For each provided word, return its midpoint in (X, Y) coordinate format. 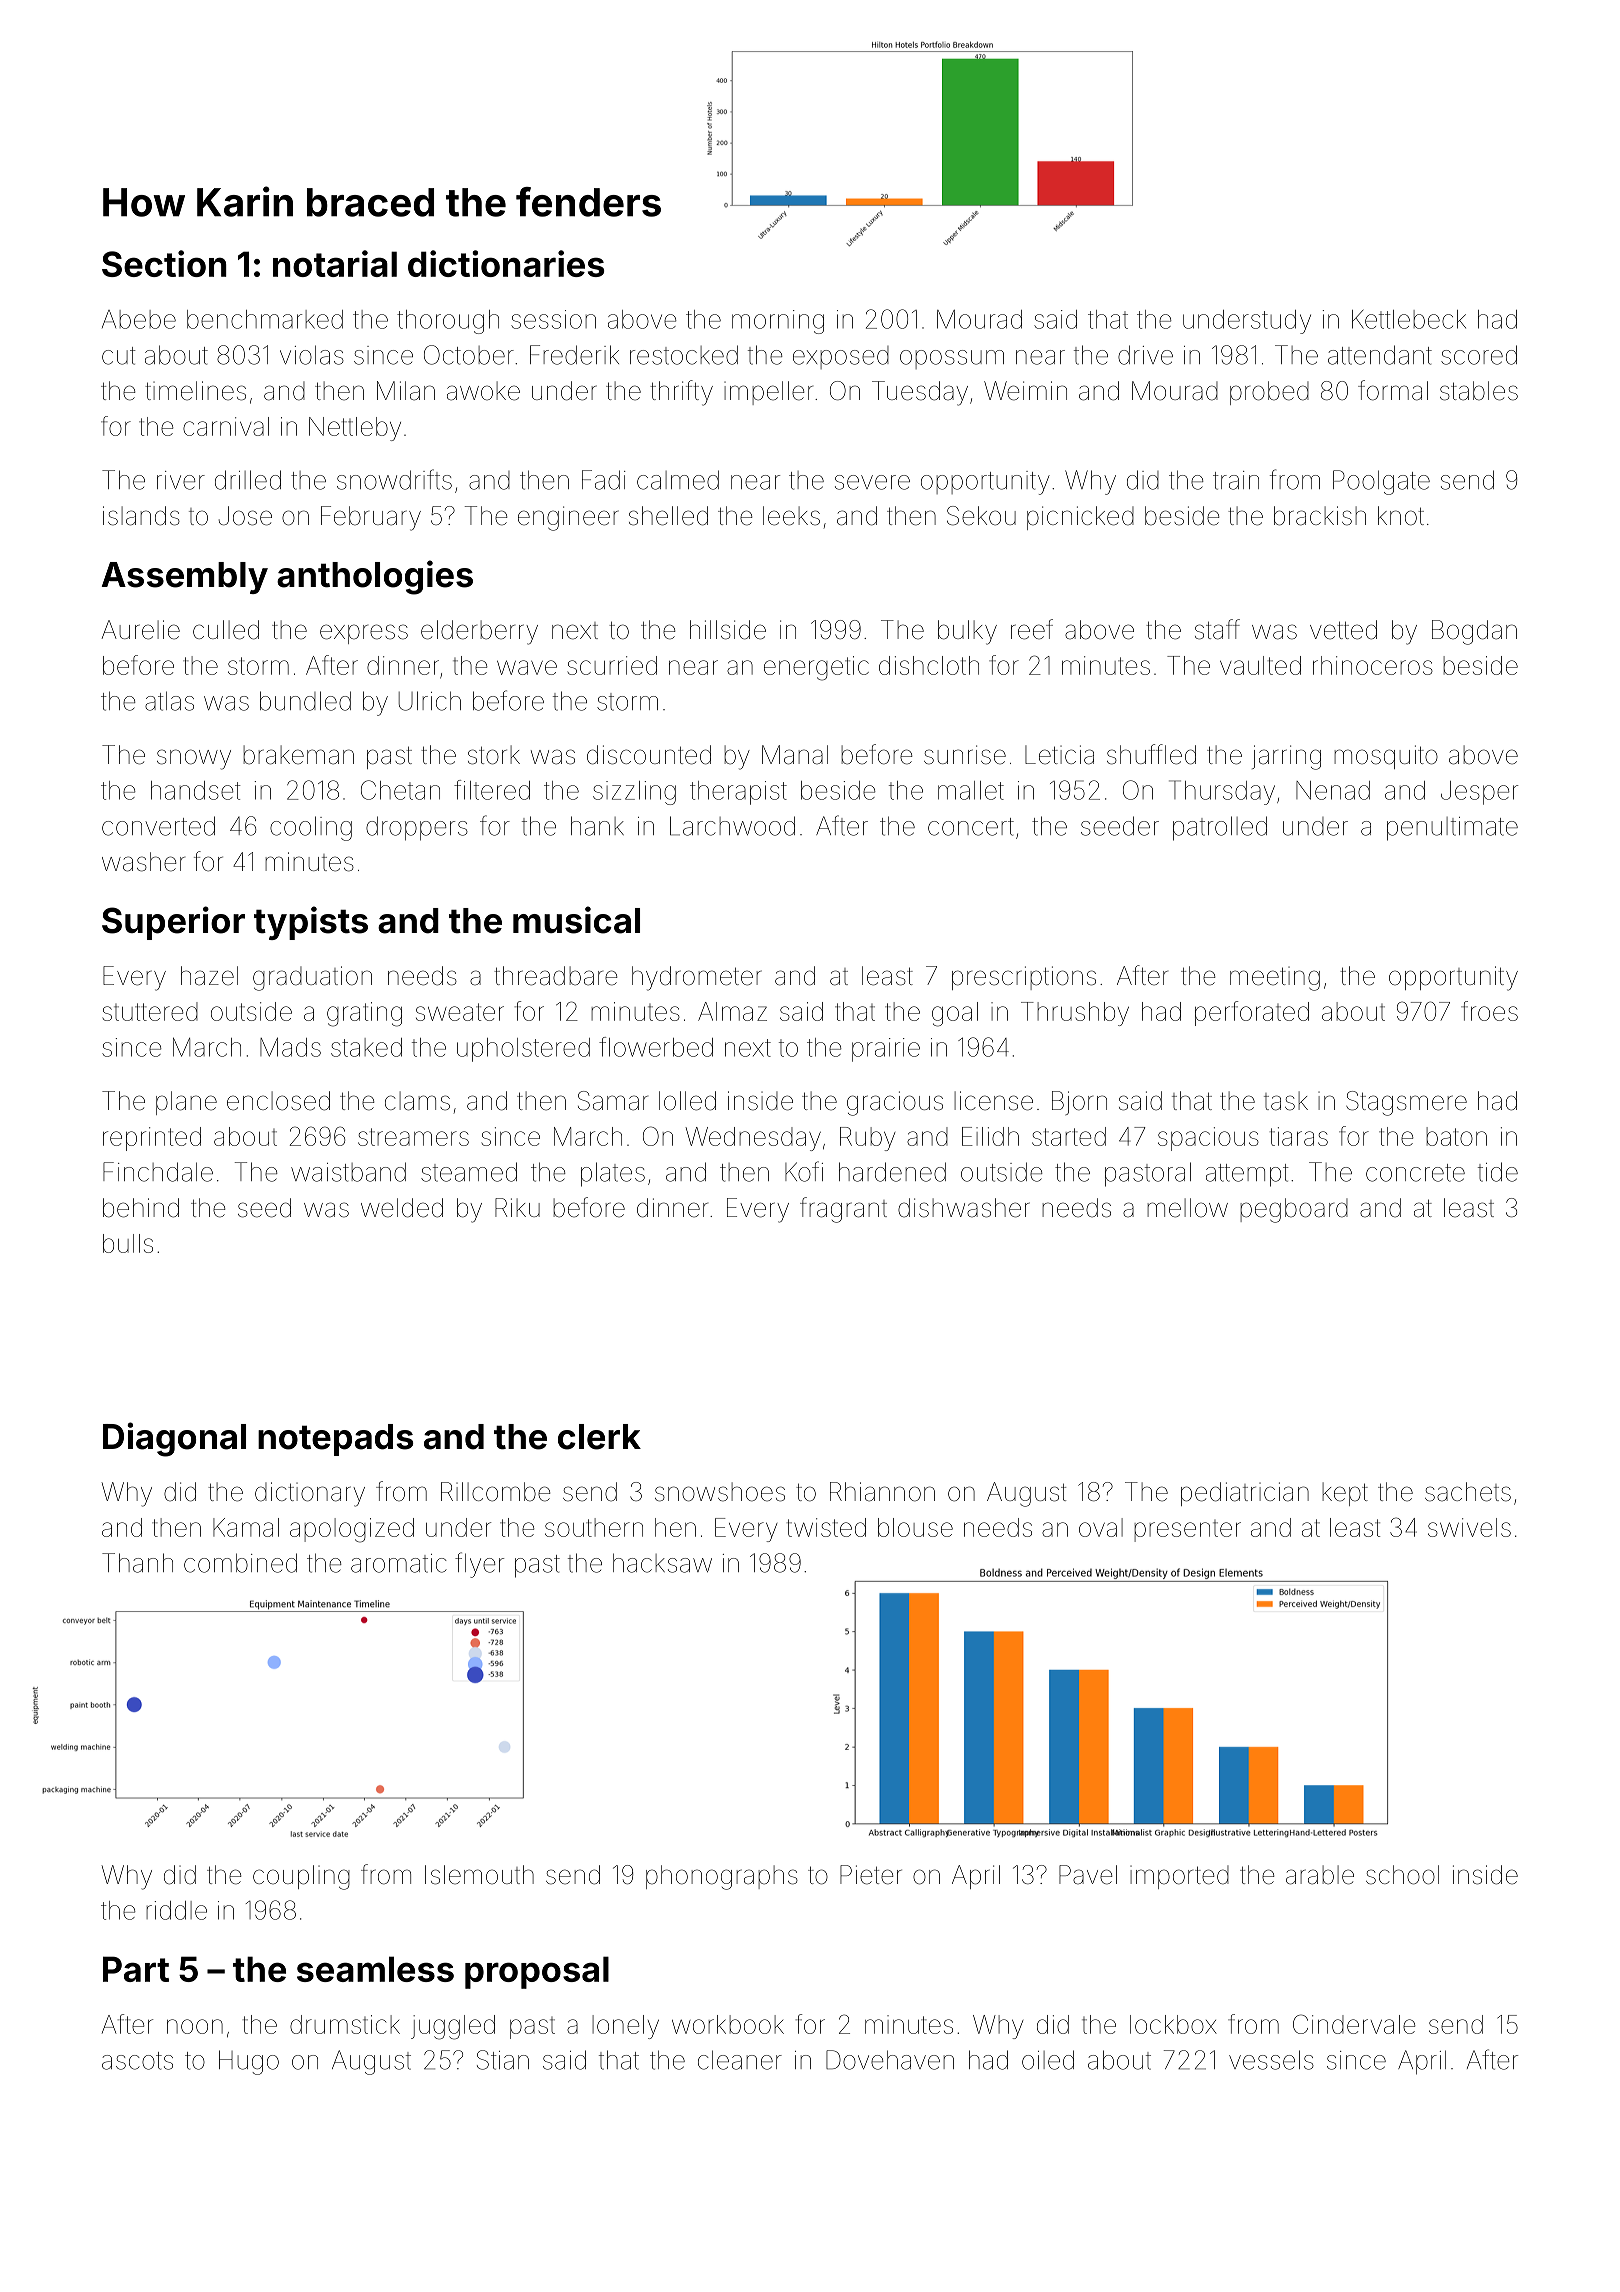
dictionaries (506, 263)
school (1402, 1875)
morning (778, 322)
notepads (336, 1440)
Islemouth (479, 1875)
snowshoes (720, 1492)
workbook (728, 2024)
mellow (1187, 1208)
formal (1393, 390)
